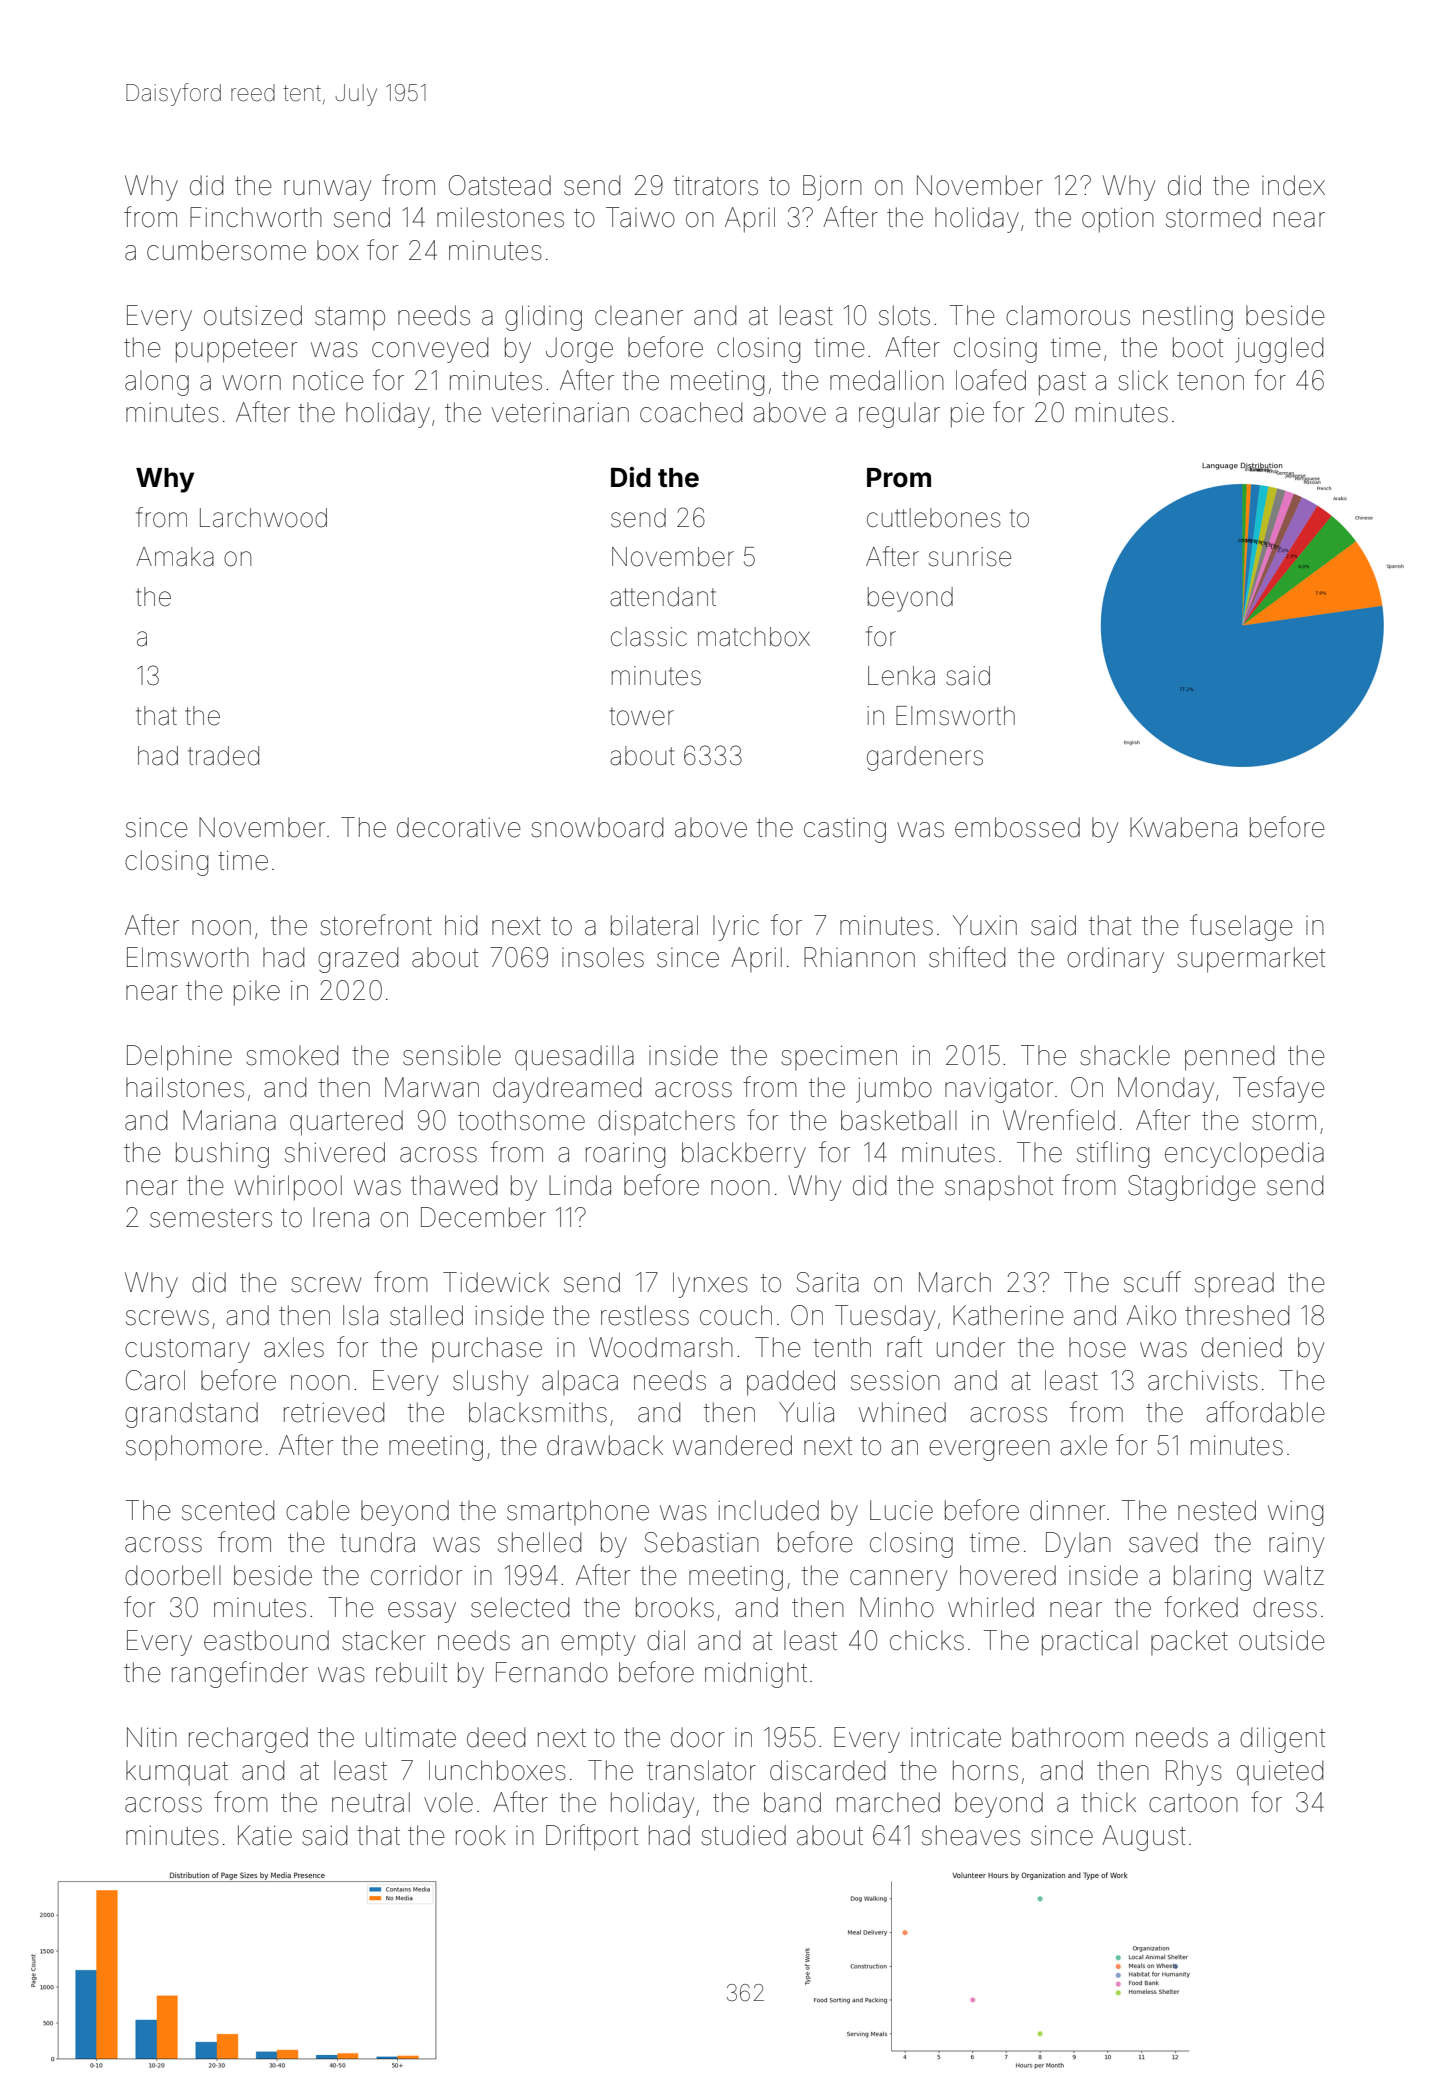 The height and width of the image is (2100, 1450). Describe the element at coordinates (265, 1835) in the image. I see `Katie` at that location.
